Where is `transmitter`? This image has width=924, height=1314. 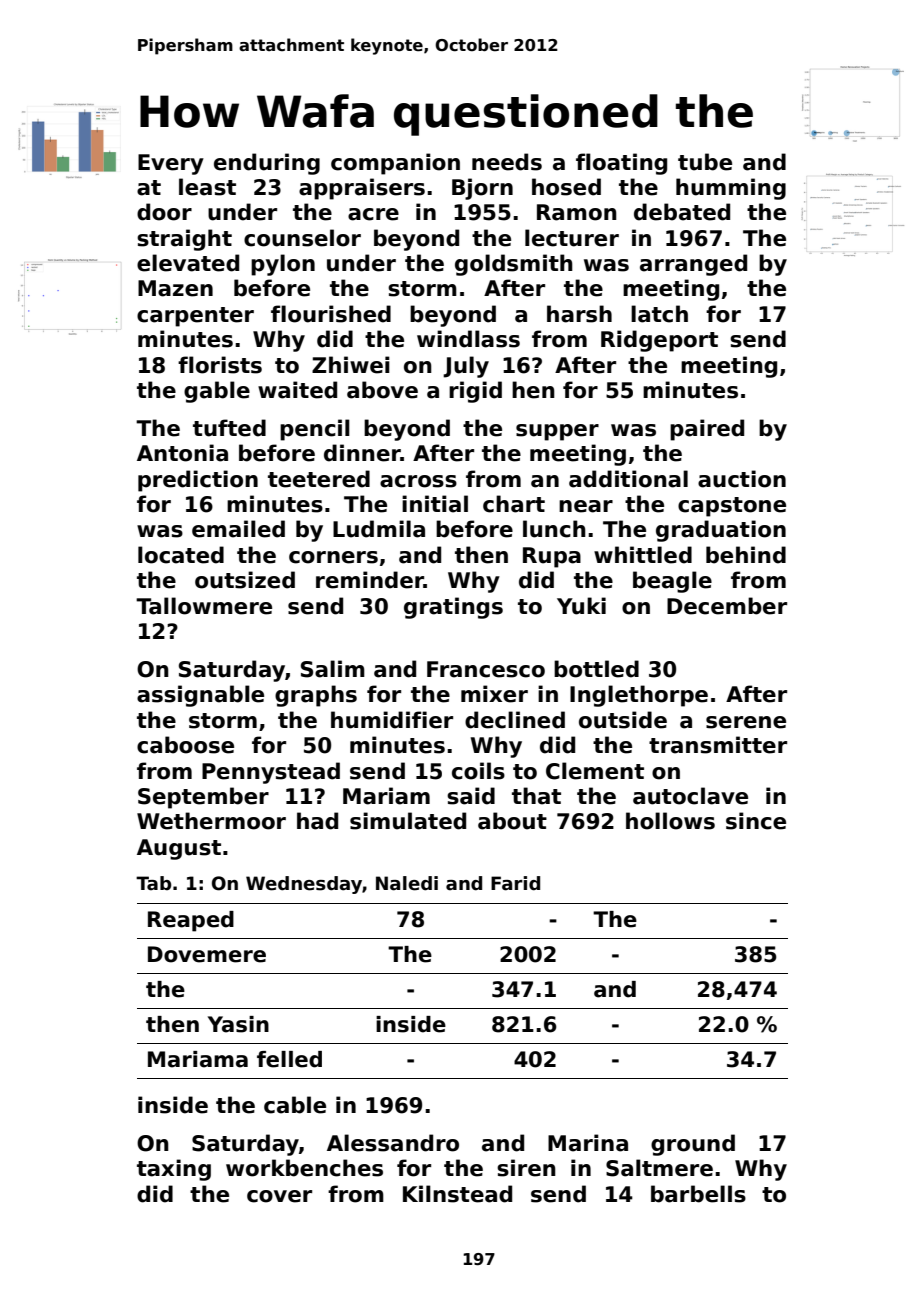
transmitter is located at coordinates (718, 745).
